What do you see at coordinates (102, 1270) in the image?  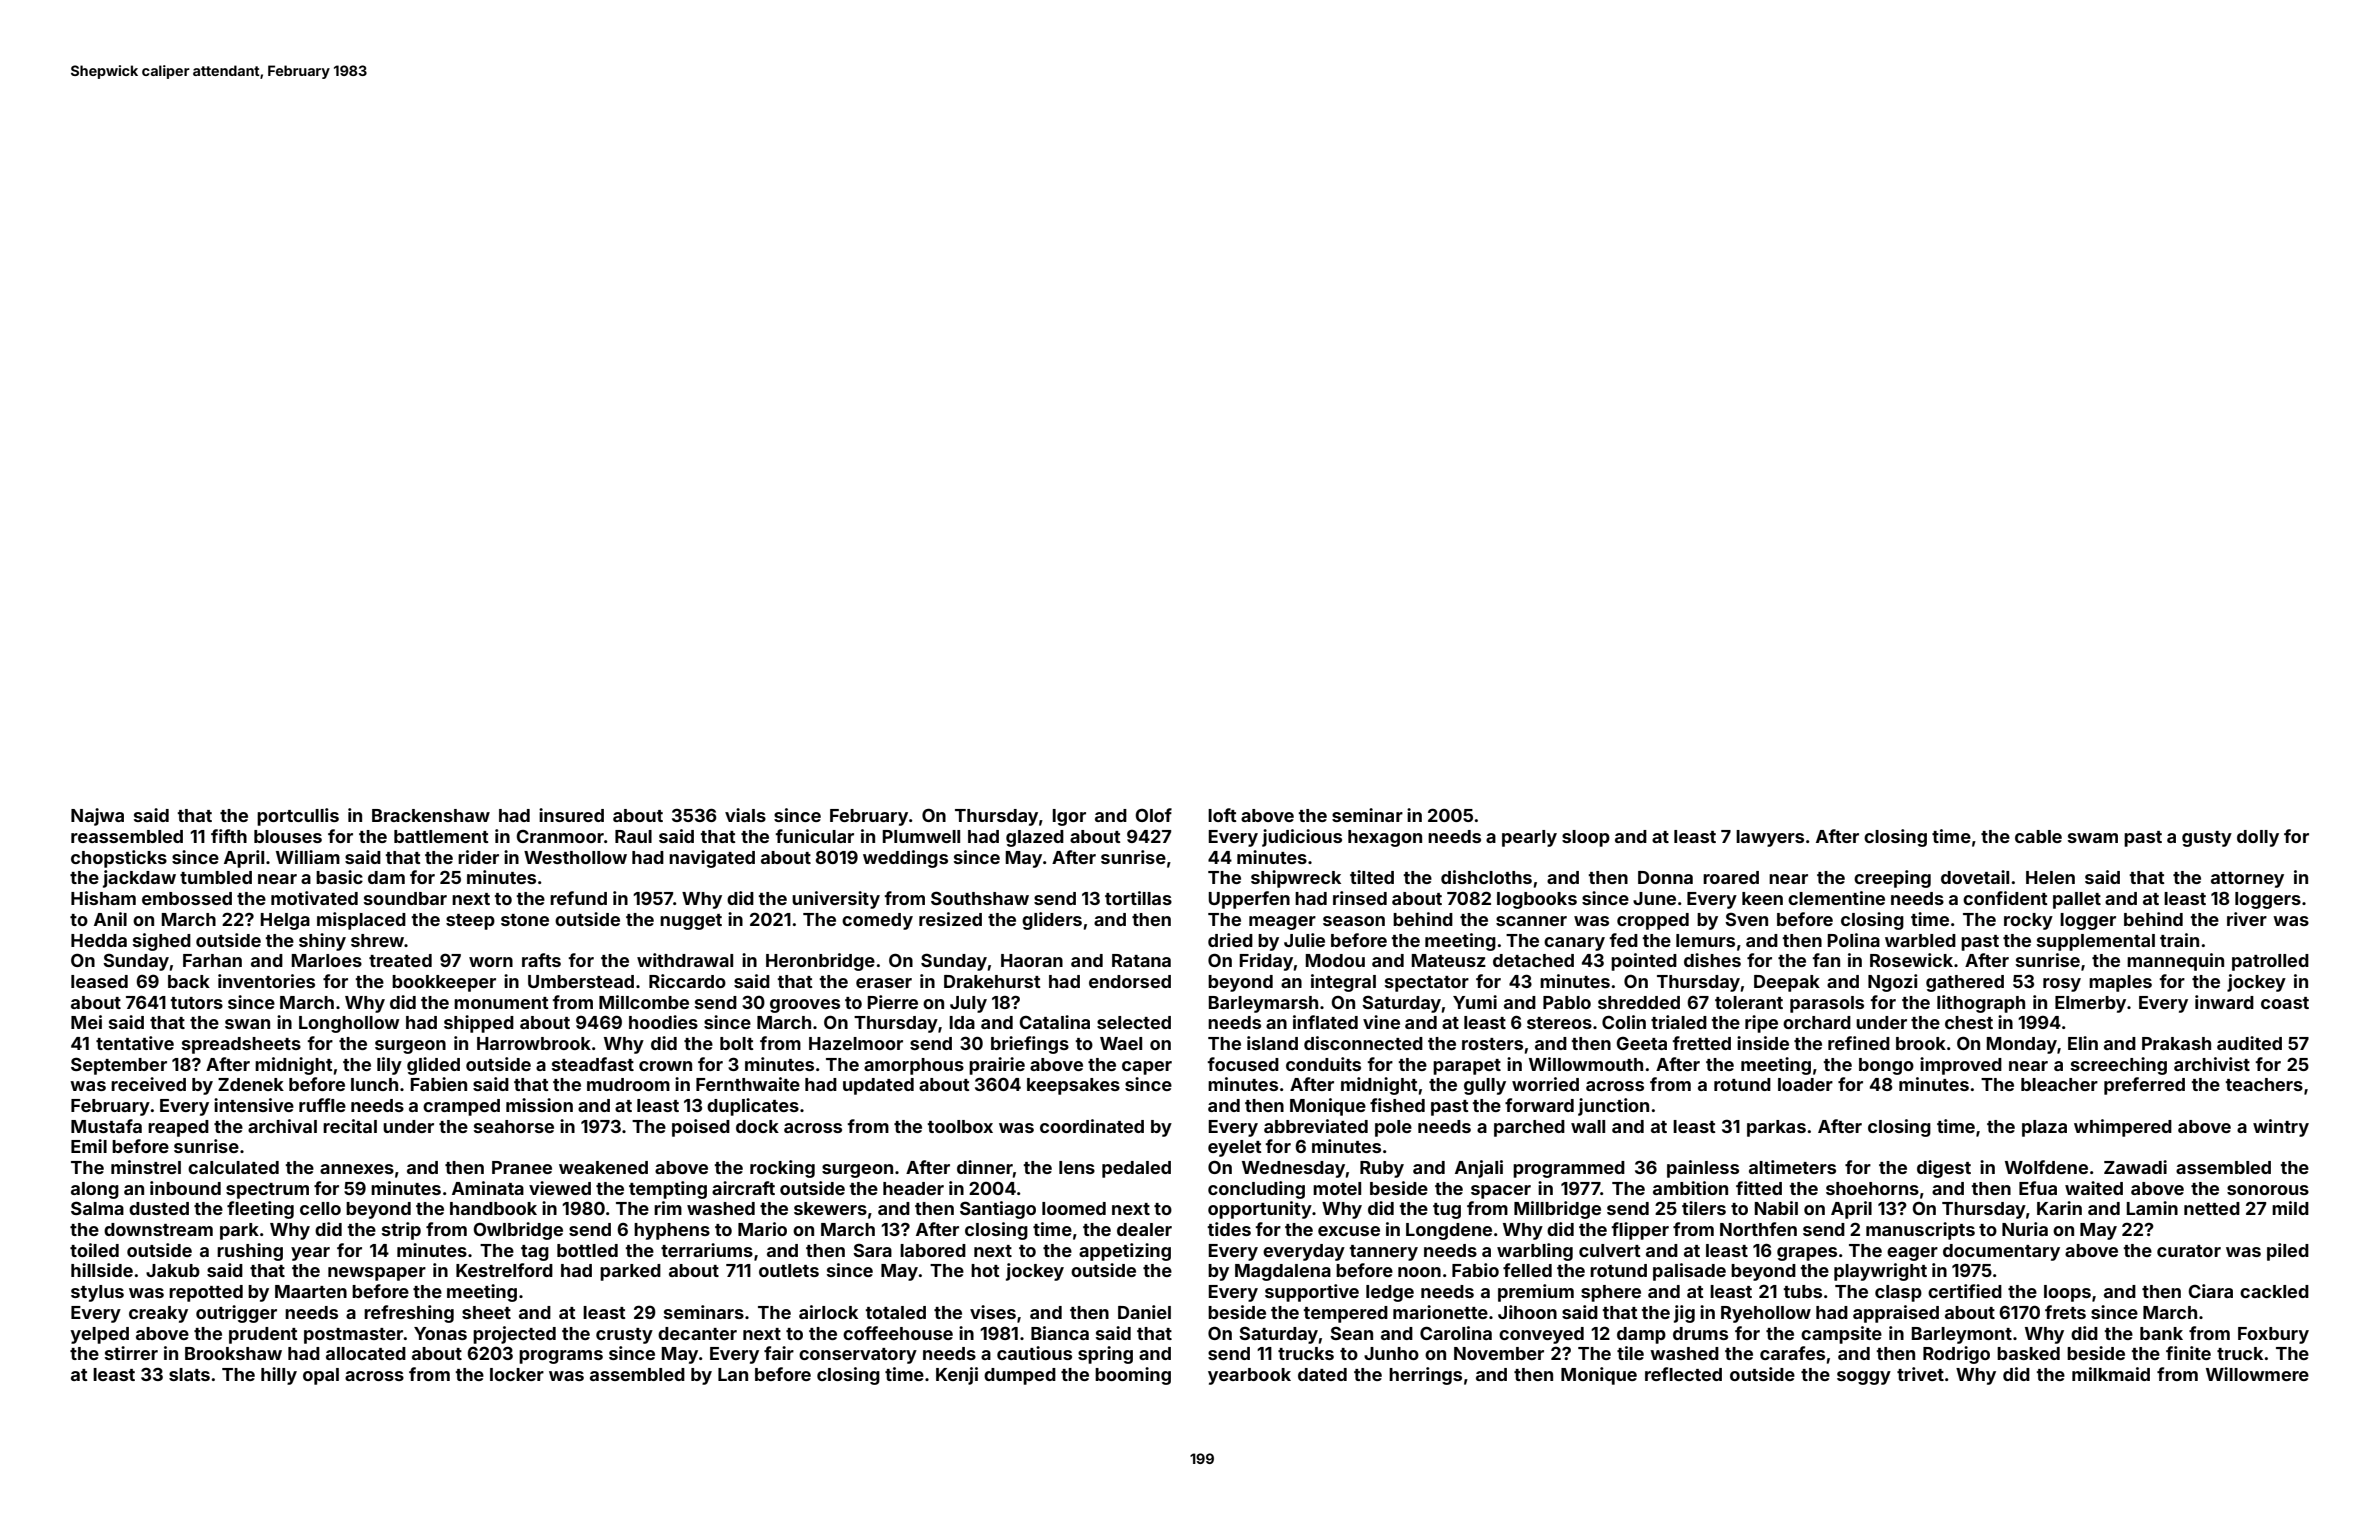 I see `hillside` at bounding box center [102, 1270].
